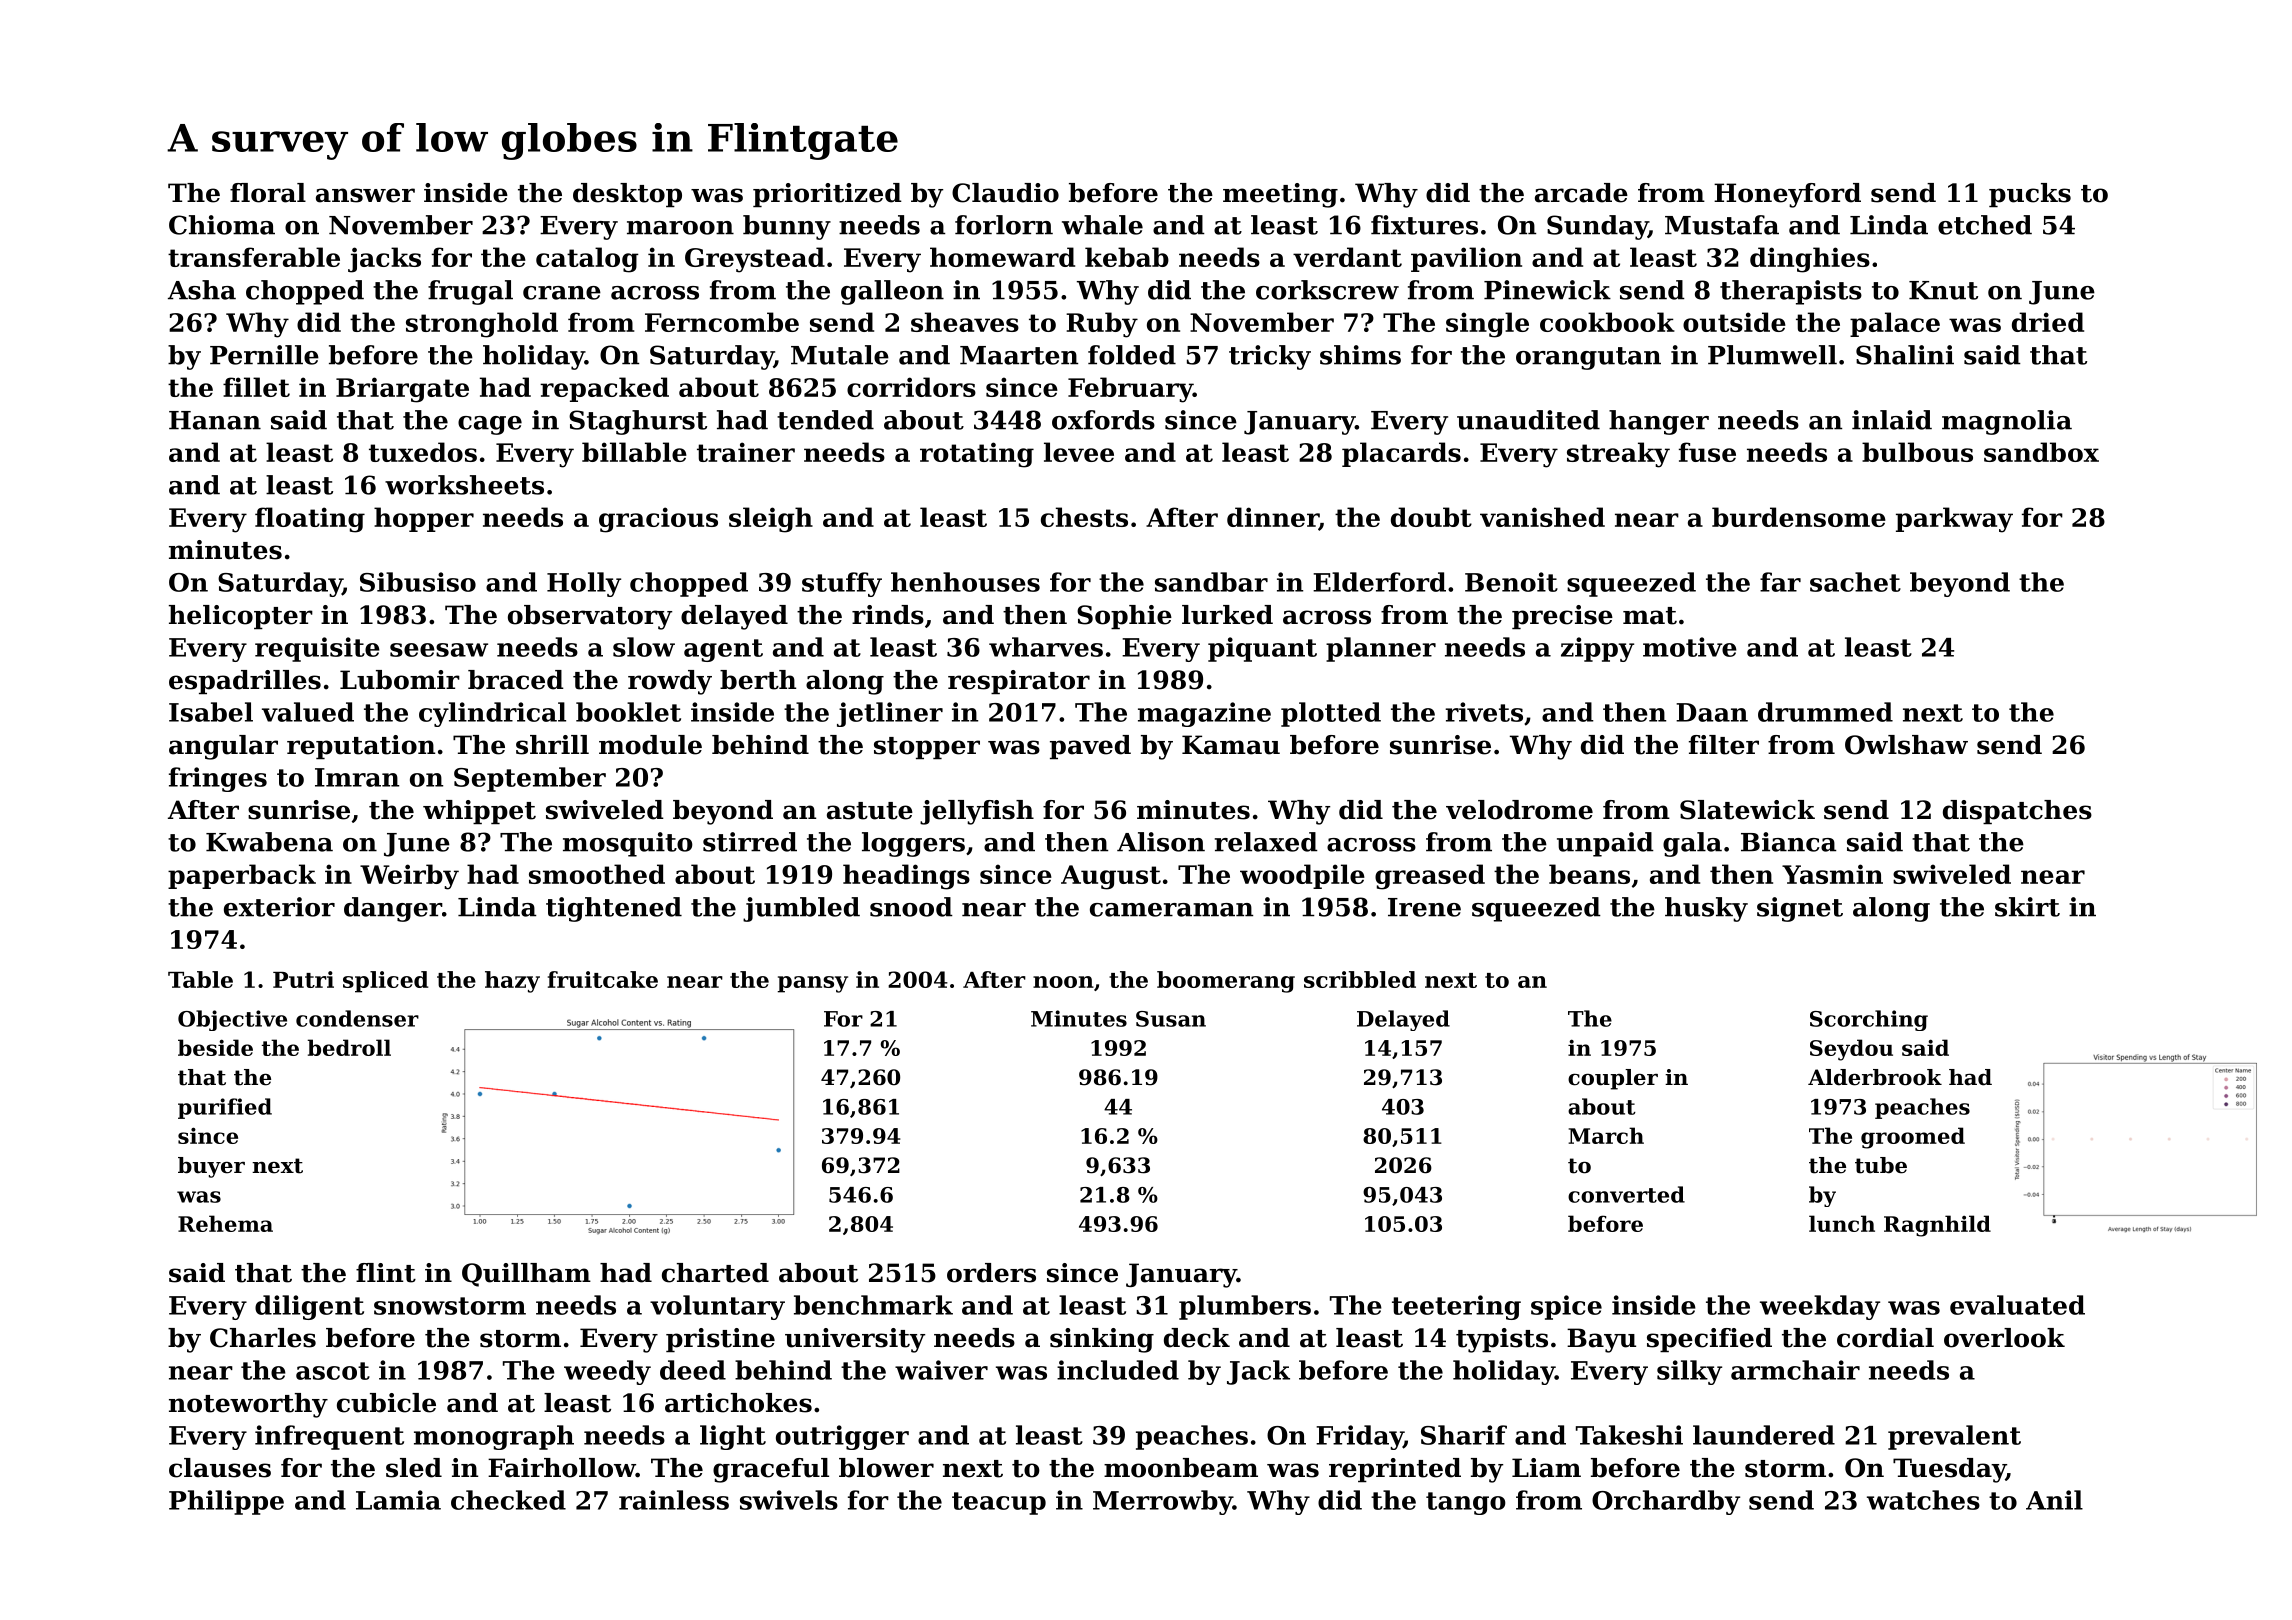  Describe the element at coordinates (254, 257) in the screenshot. I see `transferable` at that location.
